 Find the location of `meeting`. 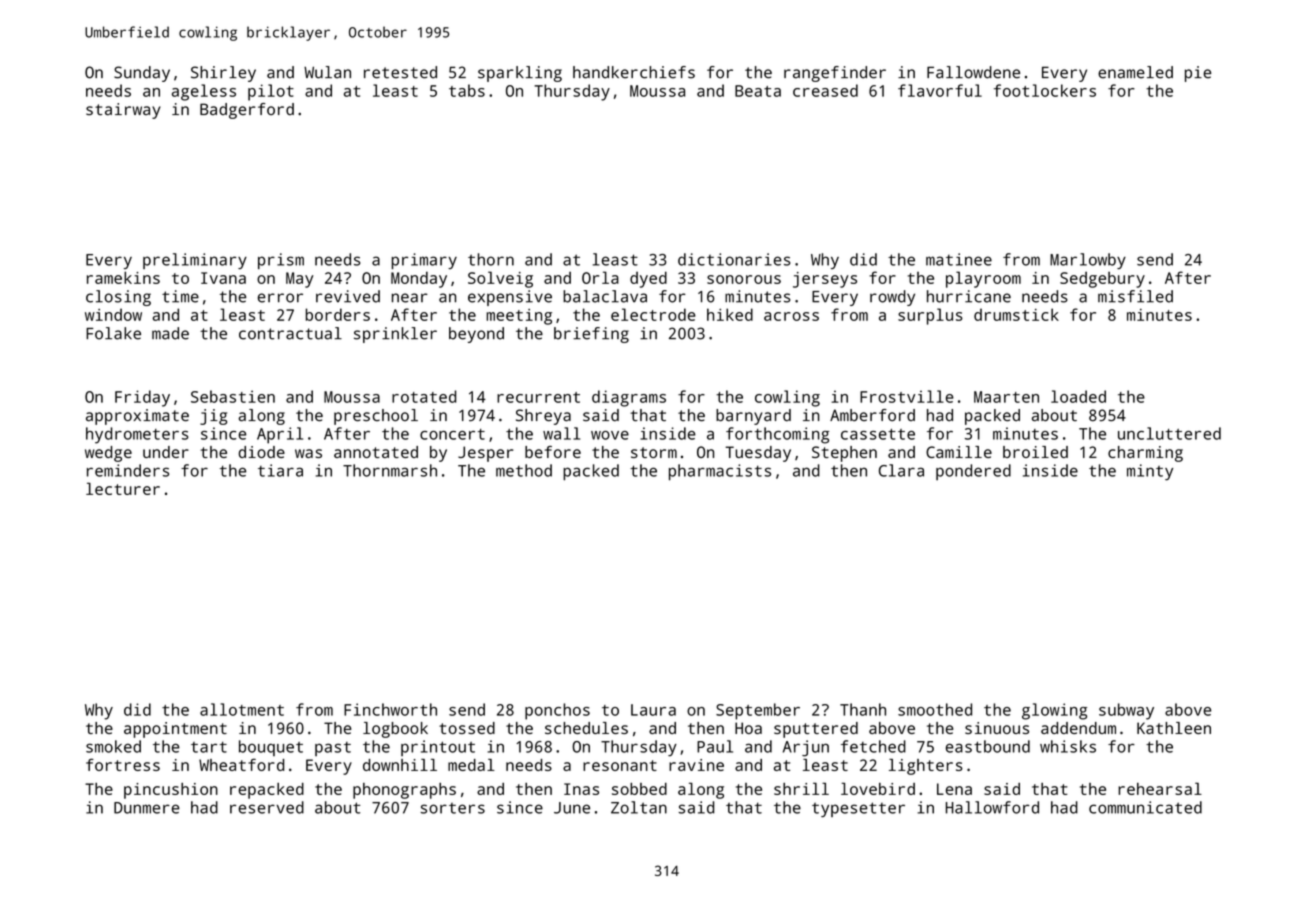

meeting is located at coordinates (519, 317).
